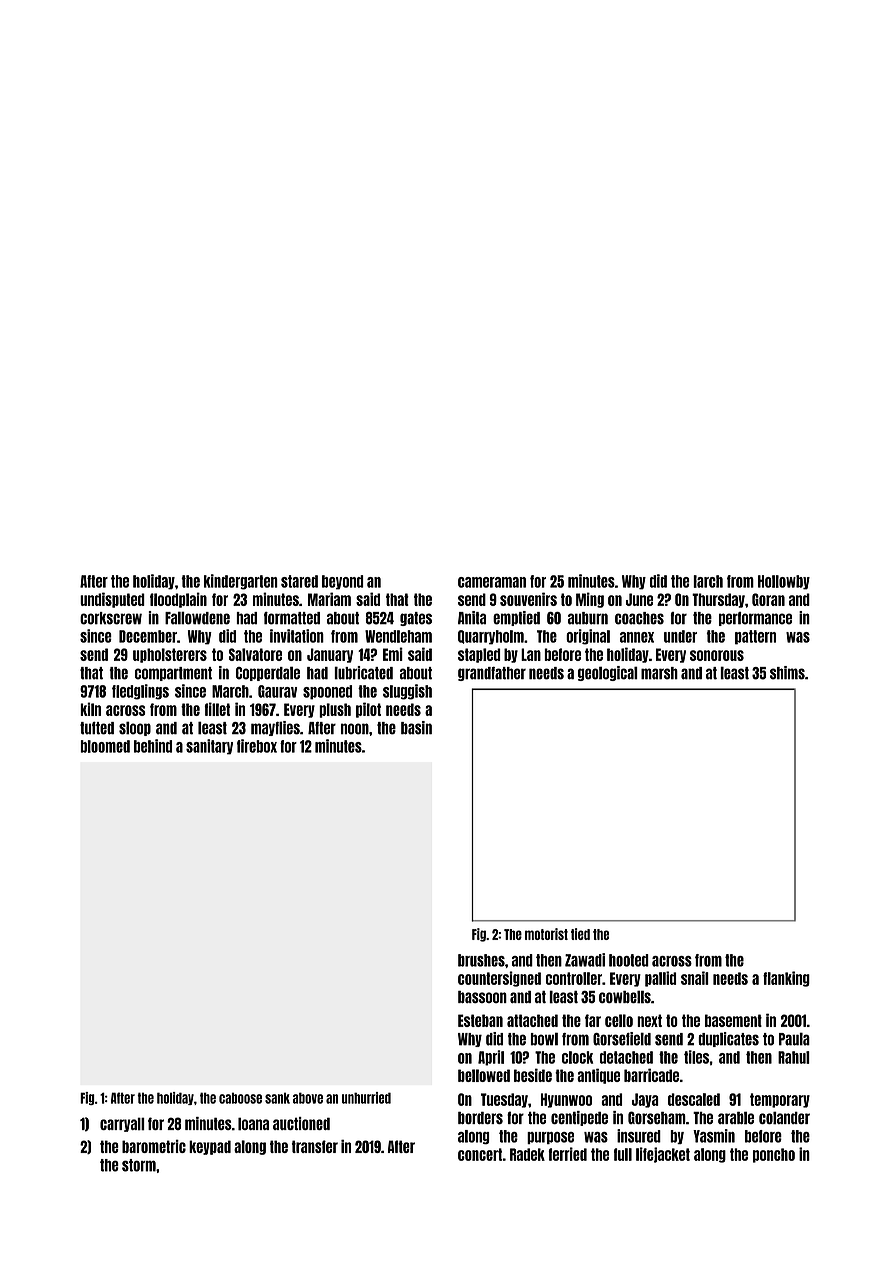 This screenshot has width=890, height=1263. I want to click on Salvatore, so click(255, 654).
